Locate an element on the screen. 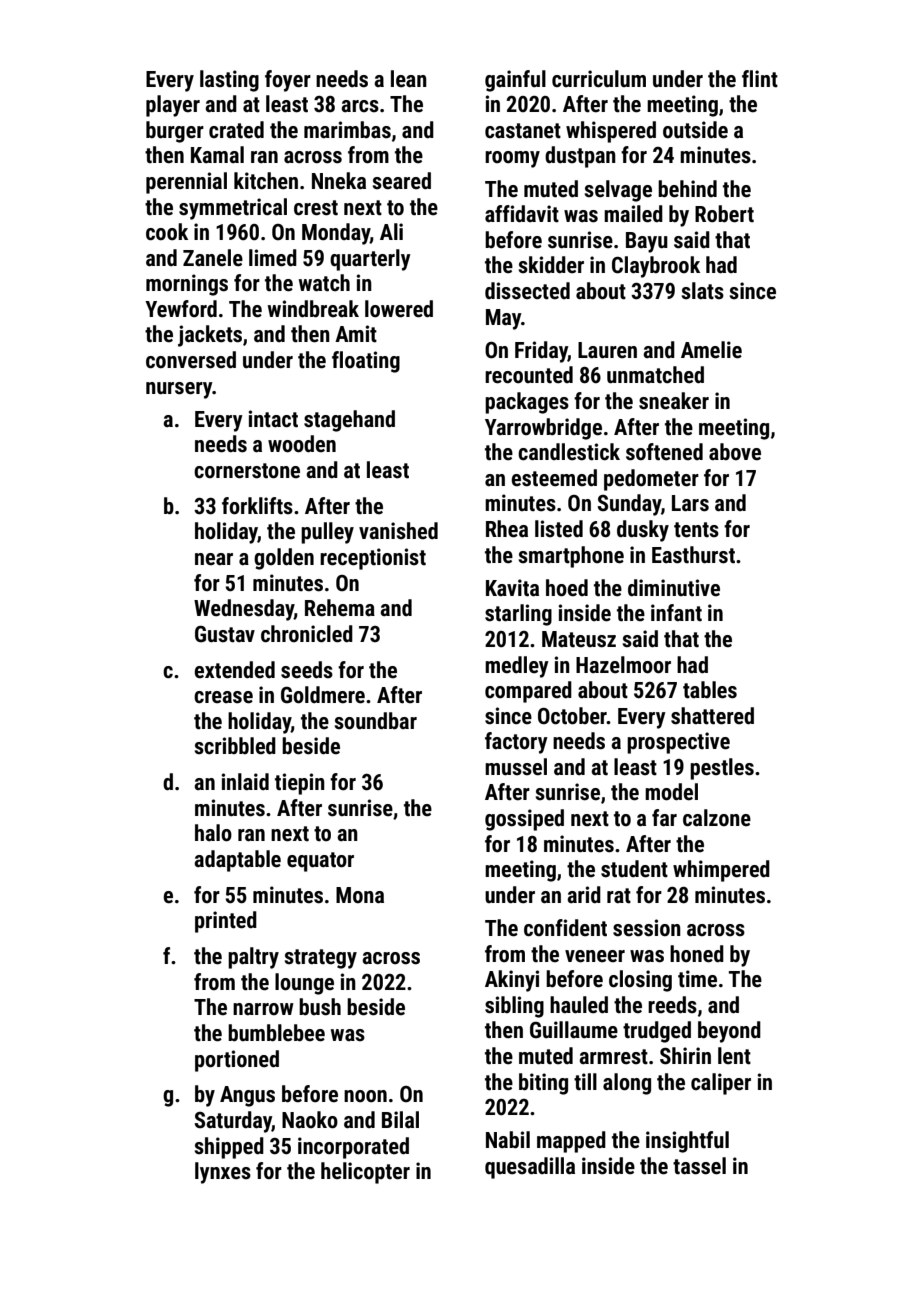 The image size is (924, 1314). tassel is located at coordinates (699, 1166).
